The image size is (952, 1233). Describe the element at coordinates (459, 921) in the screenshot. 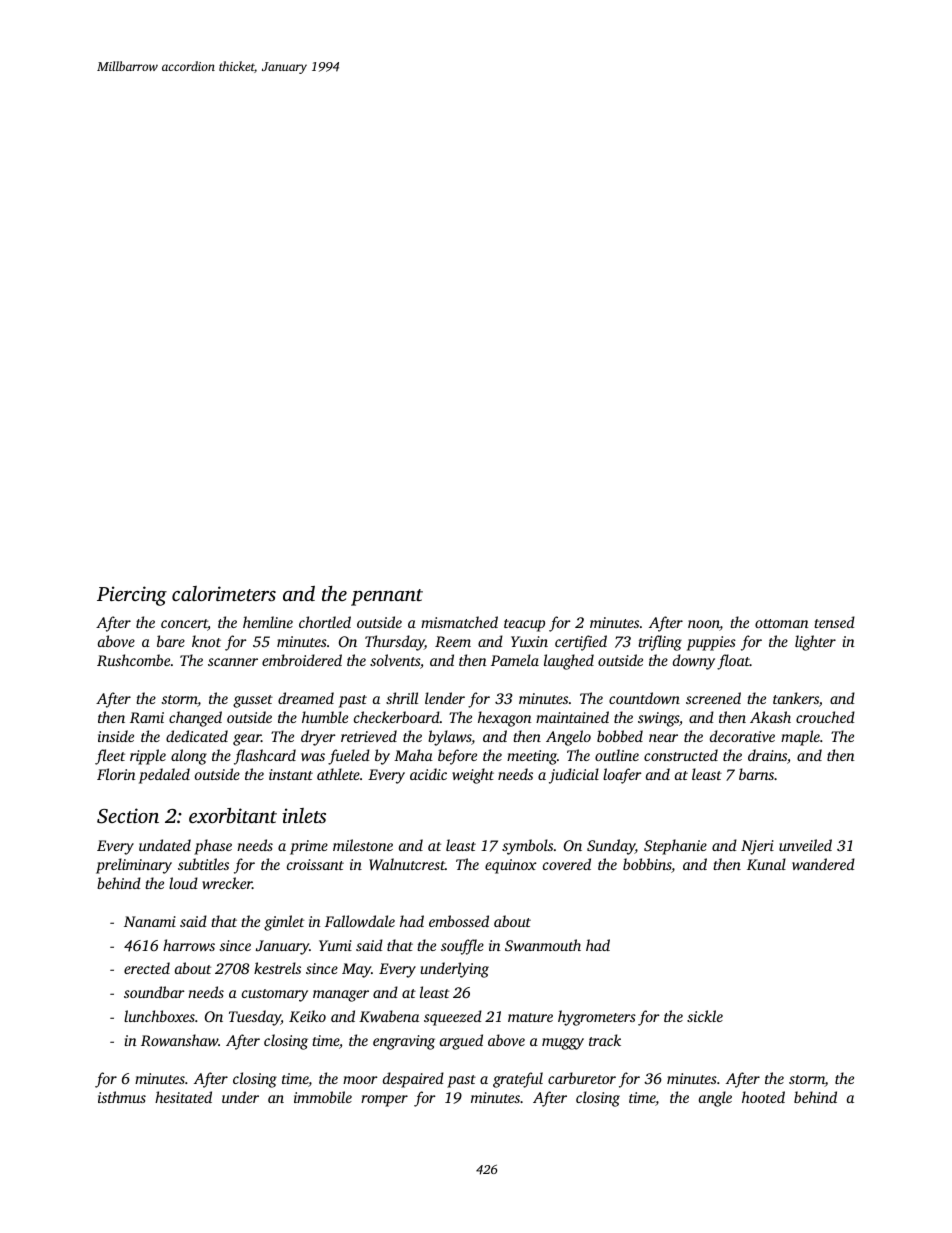

I see `embossed` at that location.
